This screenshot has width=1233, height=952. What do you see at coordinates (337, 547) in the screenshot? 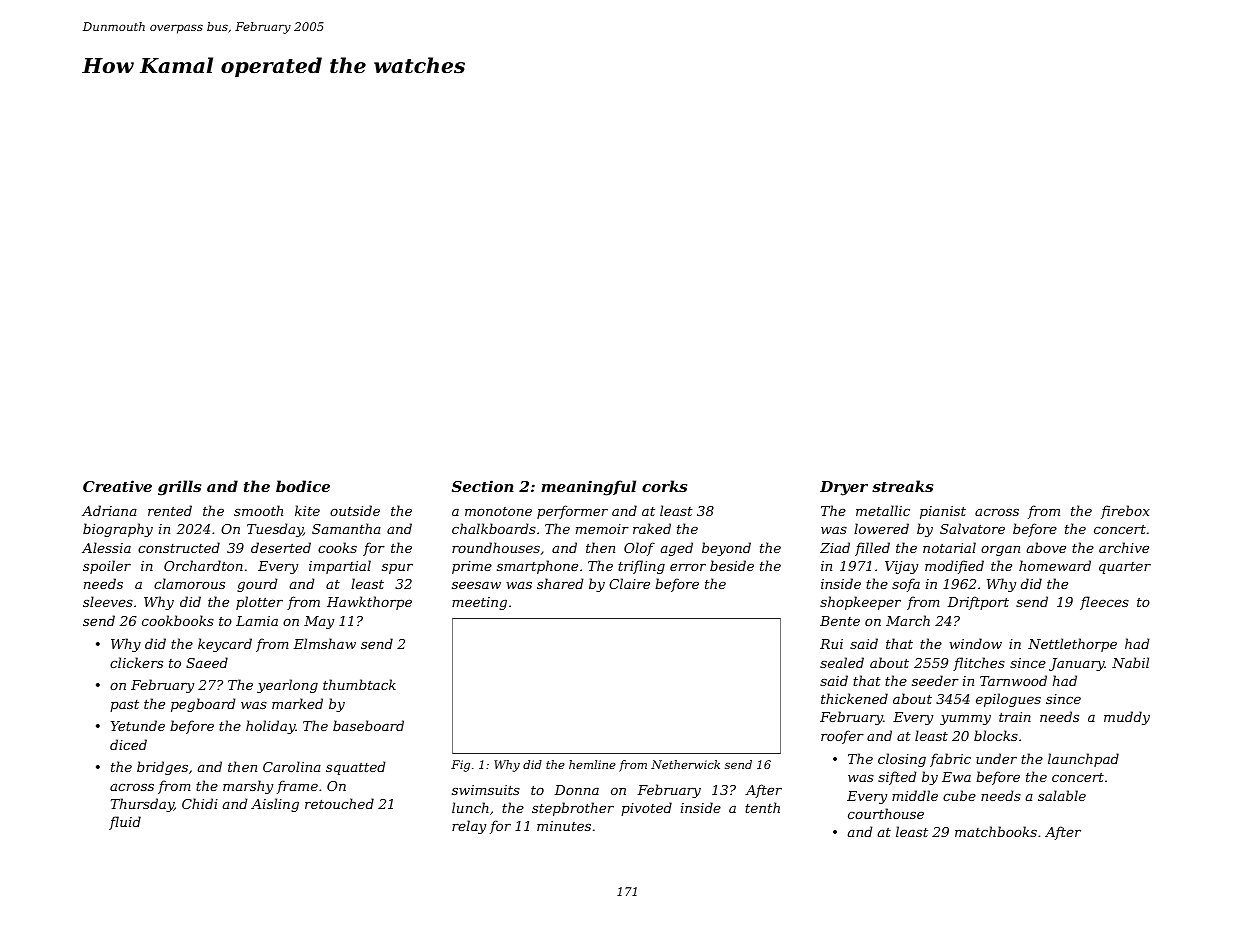
I see `cooks` at bounding box center [337, 547].
